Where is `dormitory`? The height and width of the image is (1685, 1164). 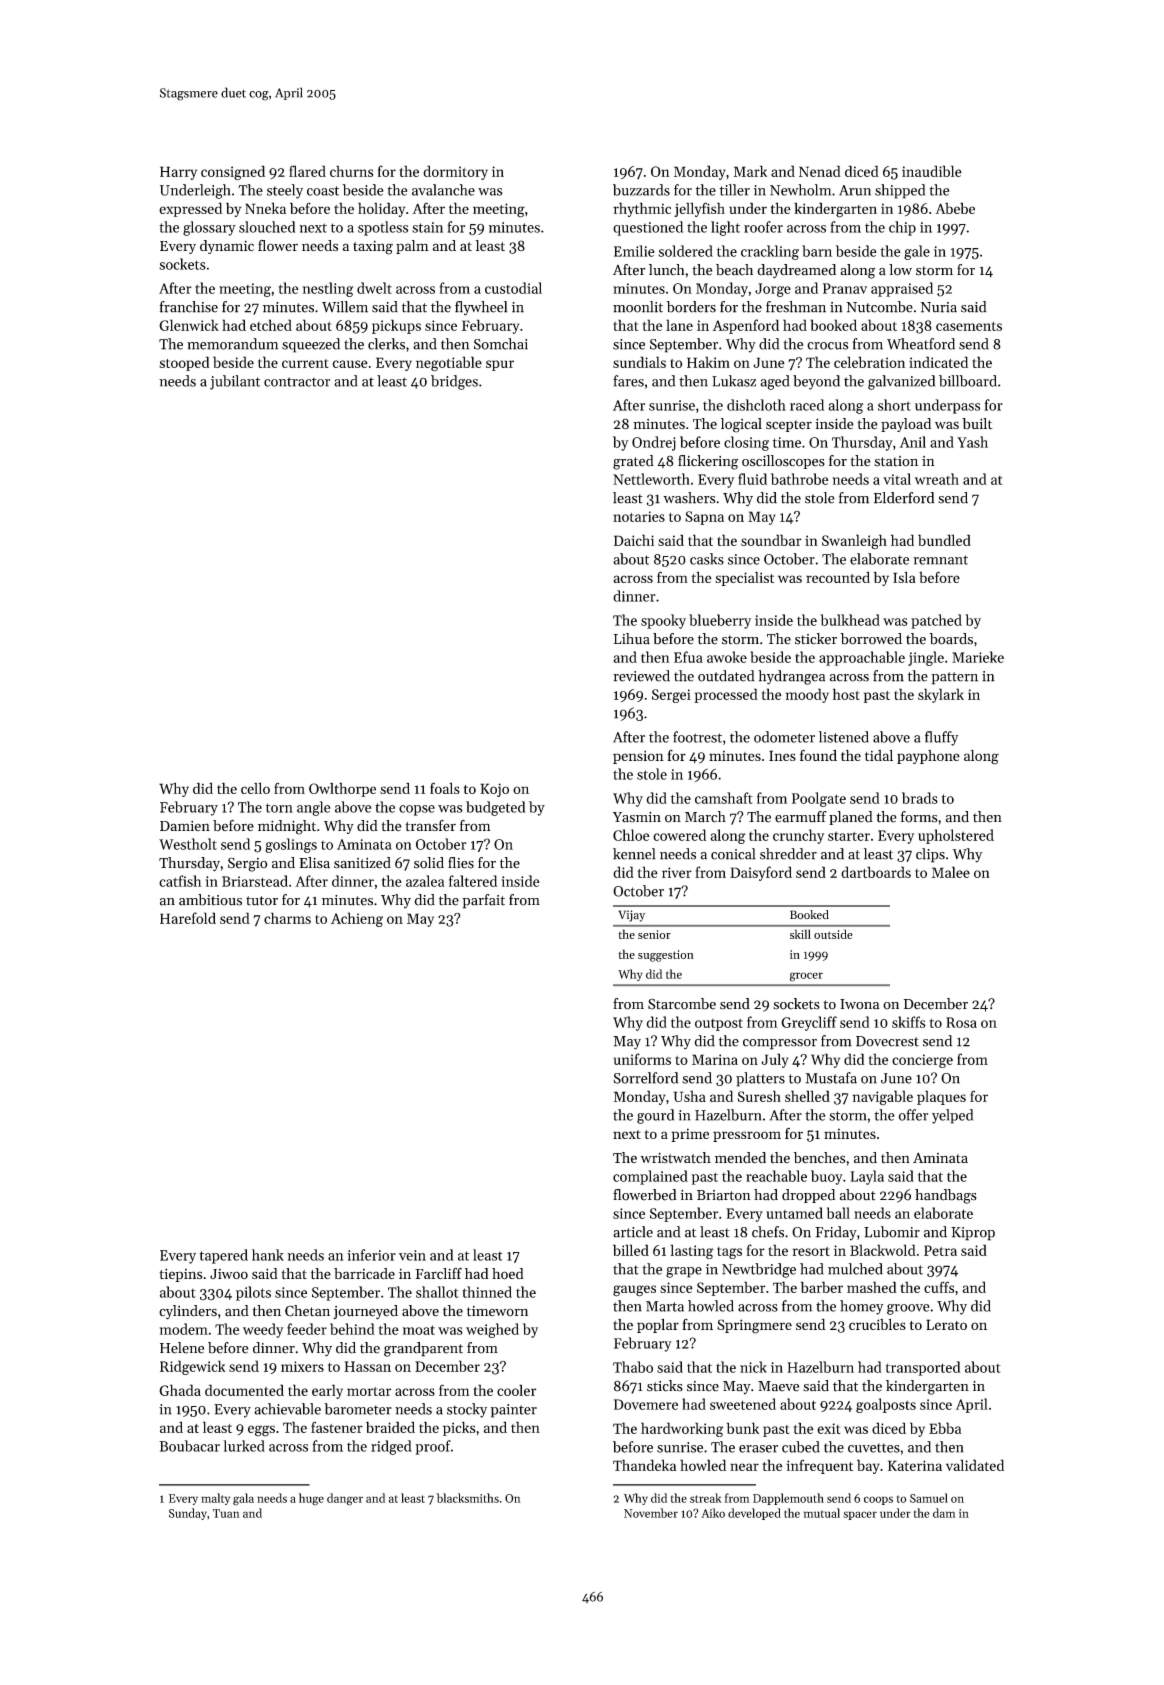 dormitory is located at coordinates (455, 172).
